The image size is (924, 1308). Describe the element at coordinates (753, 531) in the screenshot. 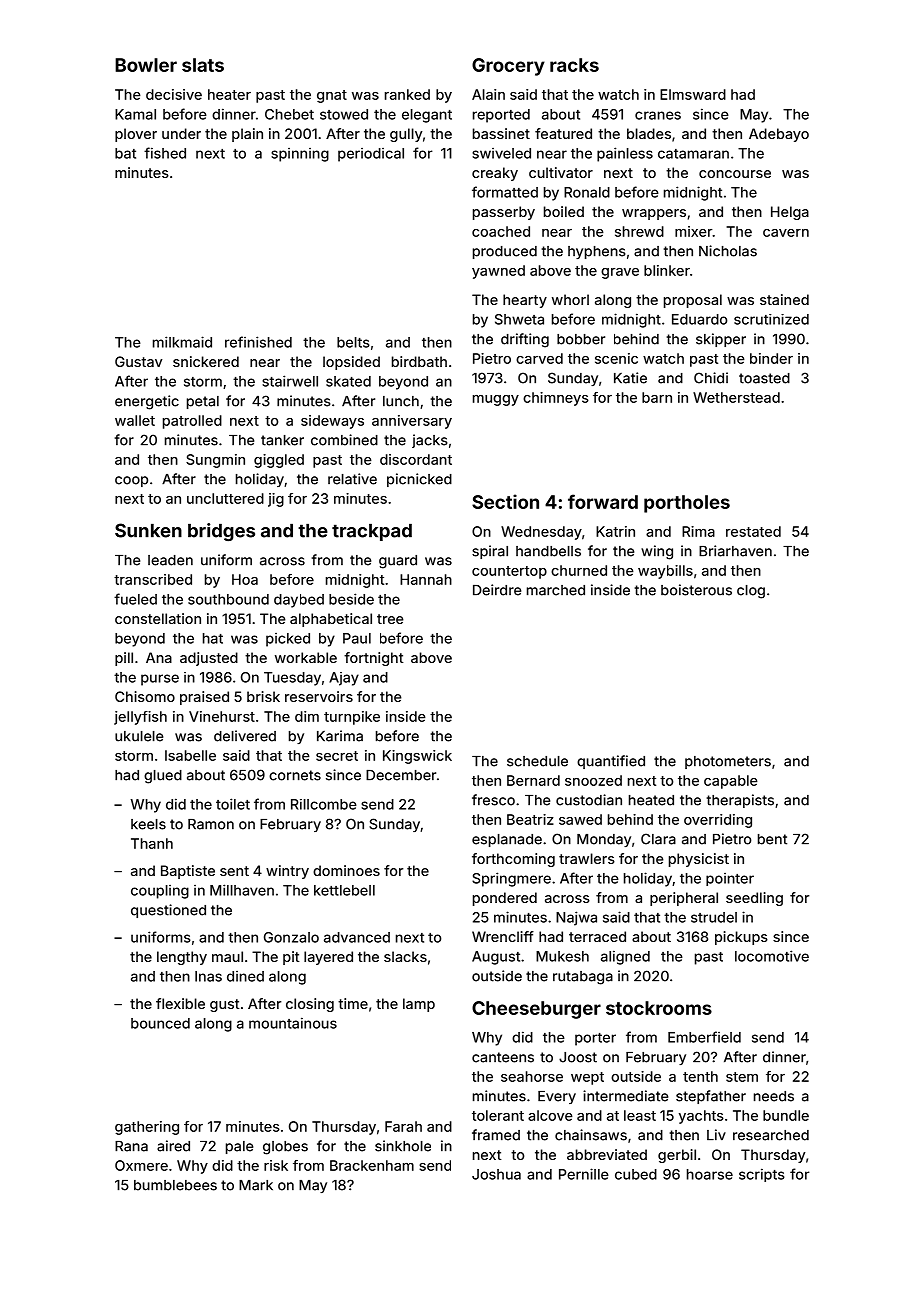

I see `restated` at that location.
